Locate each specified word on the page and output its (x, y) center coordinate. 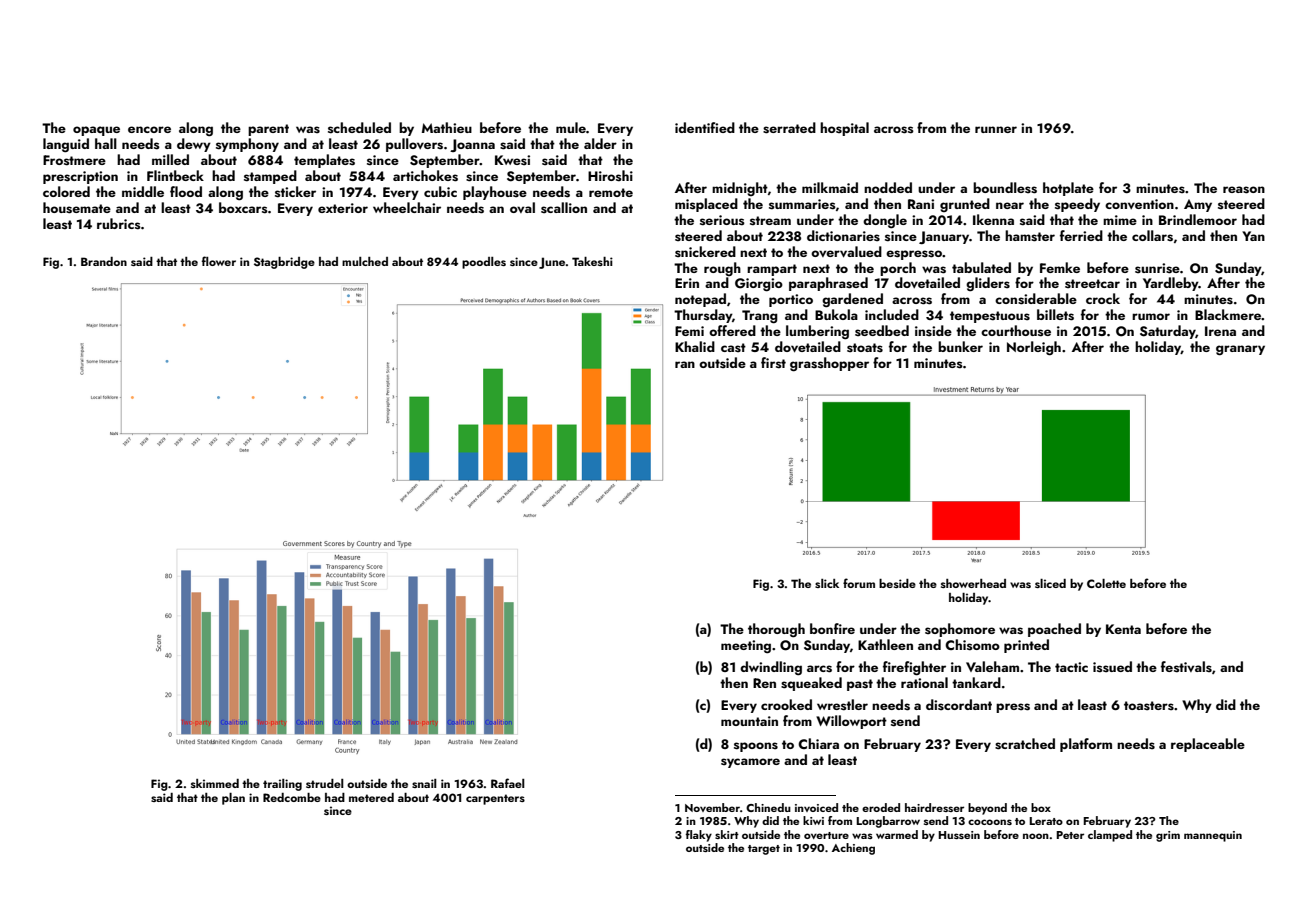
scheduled (359, 128)
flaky (699, 836)
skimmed (215, 783)
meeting (746, 647)
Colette (1106, 583)
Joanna (472, 145)
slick (827, 583)
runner (996, 129)
